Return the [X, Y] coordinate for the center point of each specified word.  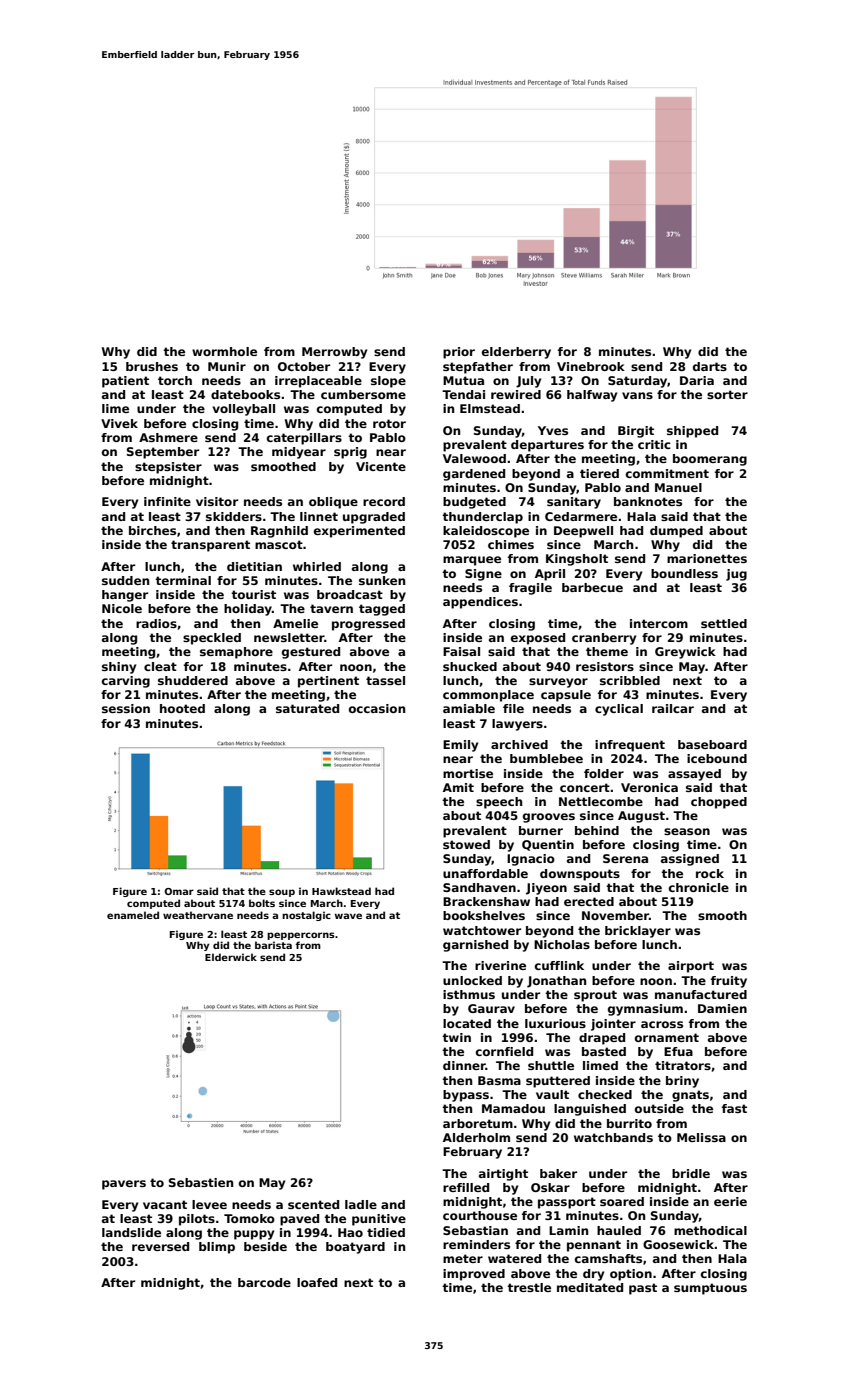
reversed [160, 1246]
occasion [377, 708]
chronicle [699, 887]
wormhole [224, 351]
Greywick [685, 653]
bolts [262, 903]
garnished [475, 946]
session [126, 708]
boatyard [355, 1248]
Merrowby [334, 353]
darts [710, 366]
